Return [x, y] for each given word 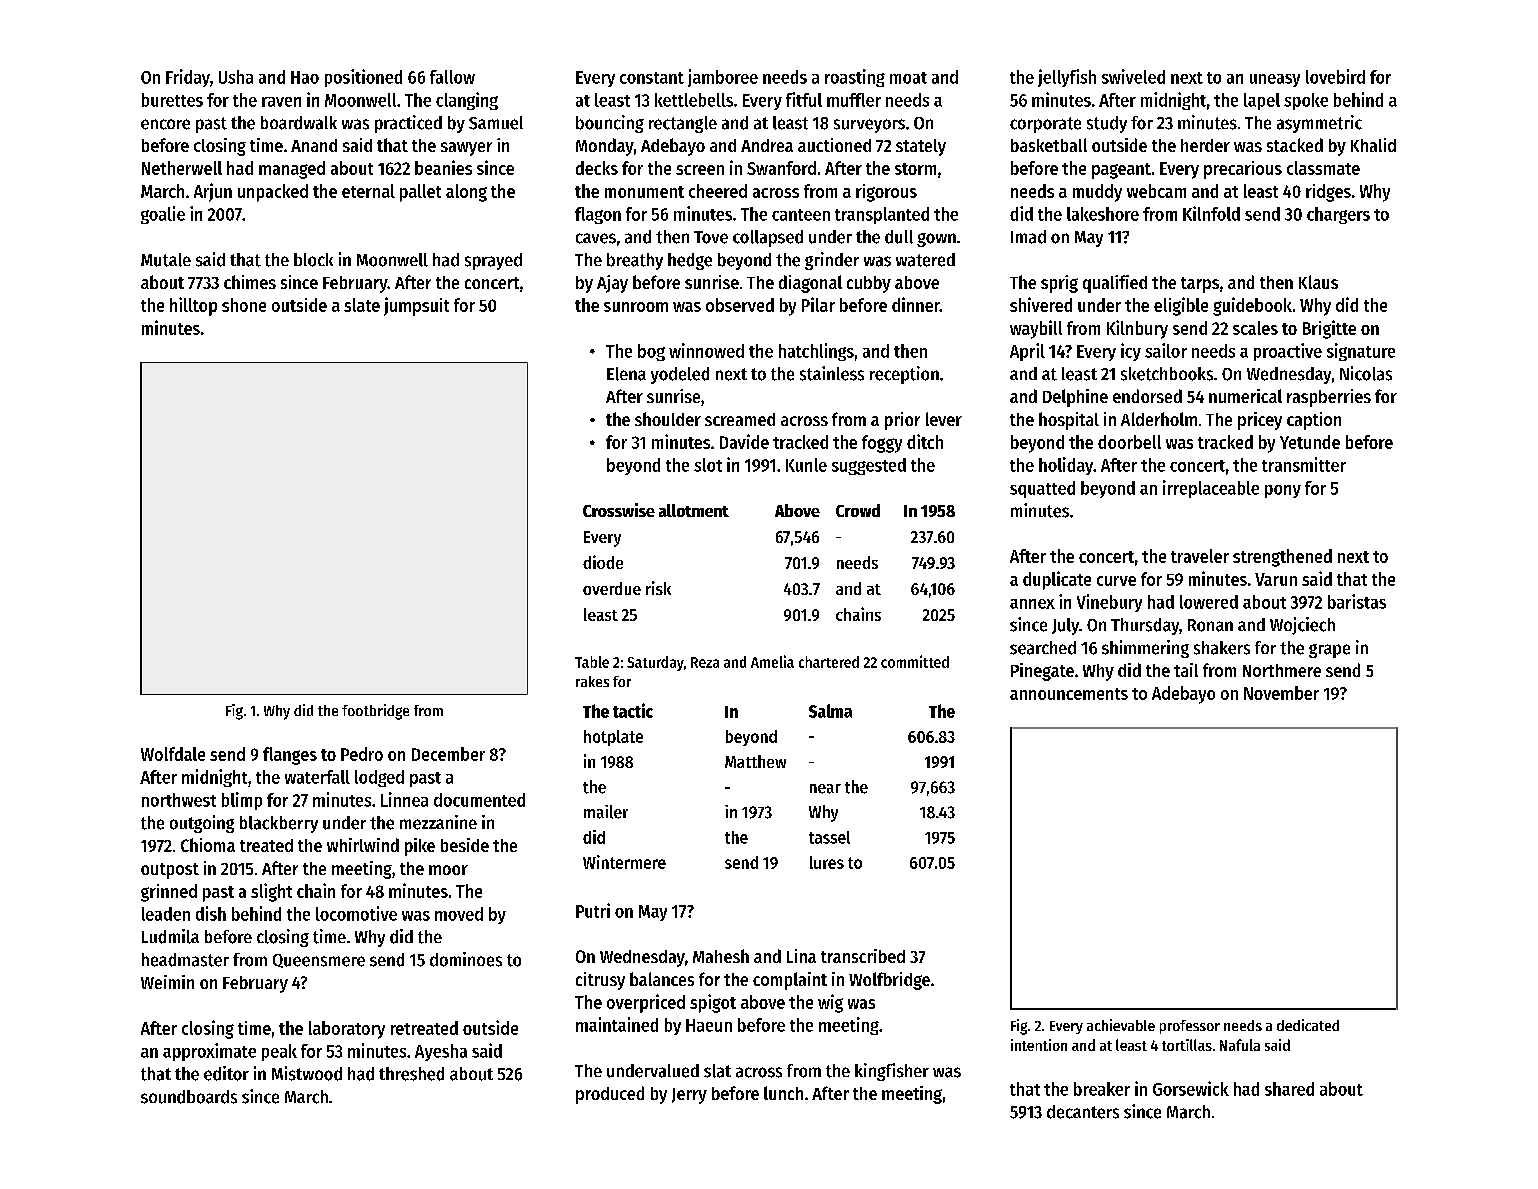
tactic [633, 710]
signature [1361, 352]
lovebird [1335, 76]
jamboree [723, 78]
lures [827, 862]
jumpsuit [416, 306]
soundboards [189, 1097]
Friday [188, 78]
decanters [1083, 1112]
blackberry [279, 824]
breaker [1102, 1089]
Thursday [1145, 626]
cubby [869, 284]
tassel [829, 837]
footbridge [375, 712]
